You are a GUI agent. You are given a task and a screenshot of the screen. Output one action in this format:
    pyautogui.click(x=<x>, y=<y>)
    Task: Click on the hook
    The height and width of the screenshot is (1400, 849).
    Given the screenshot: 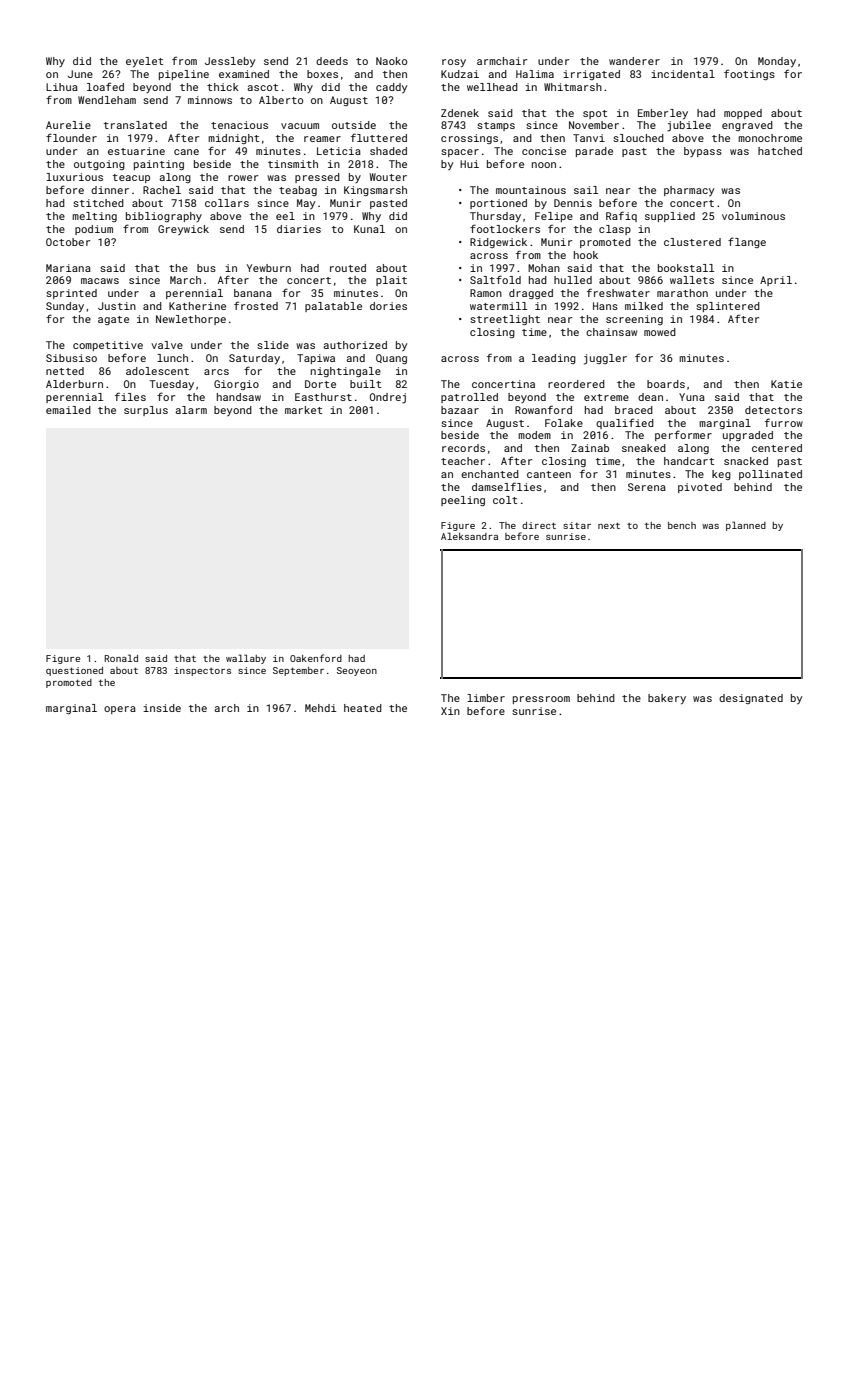 What is the action you would take?
    pyautogui.click(x=586, y=255)
